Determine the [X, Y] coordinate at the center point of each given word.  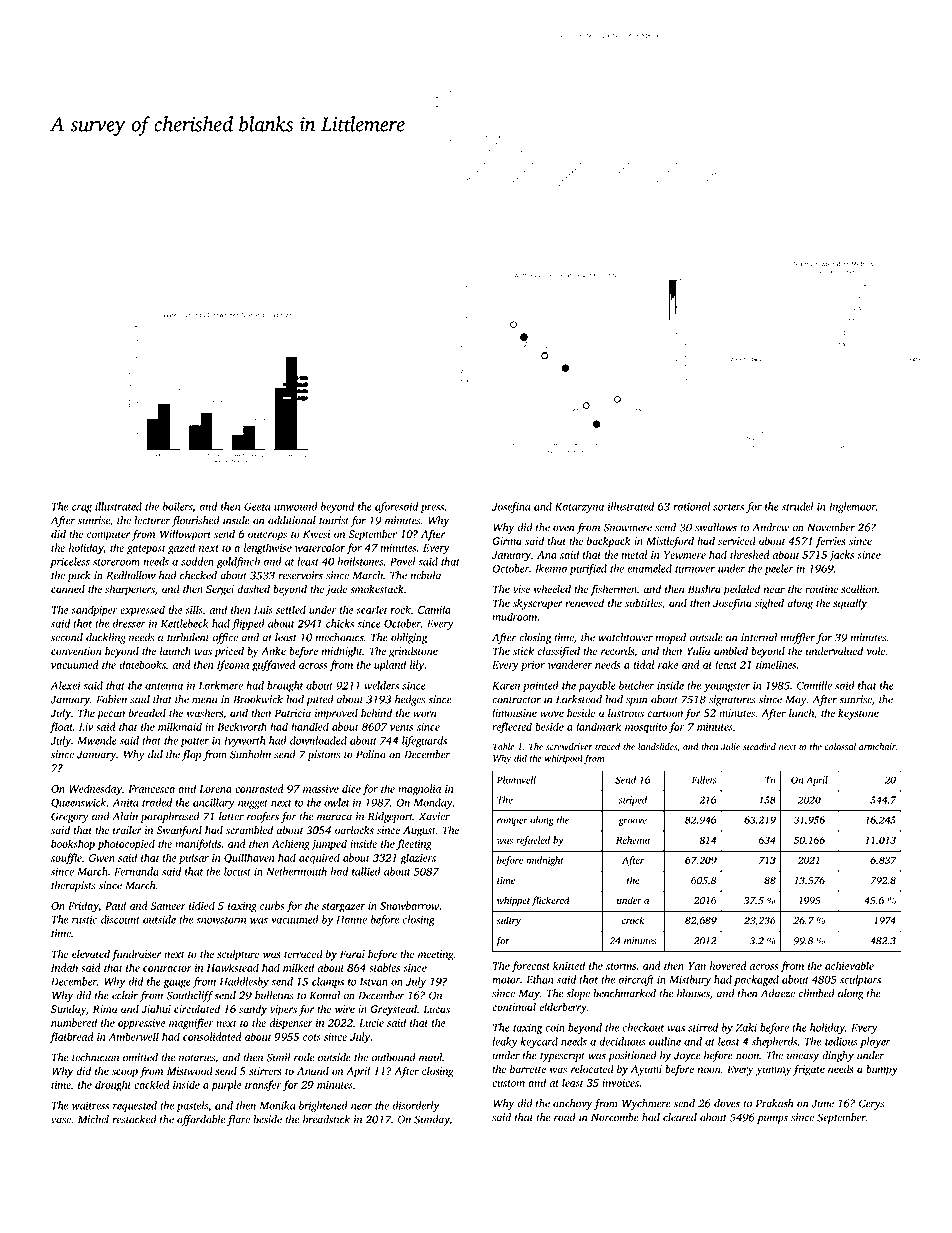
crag [82, 509]
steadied [759, 746]
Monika [277, 1105]
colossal [840, 746]
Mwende [97, 740]
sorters [728, 507]
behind [376, 712]
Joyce [687, 1056]
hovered [728, 965]
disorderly [416, 1106]
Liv [86, 727]
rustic [84, 919]
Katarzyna [579, 508]
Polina [371, 754]
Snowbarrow [409, 905]
